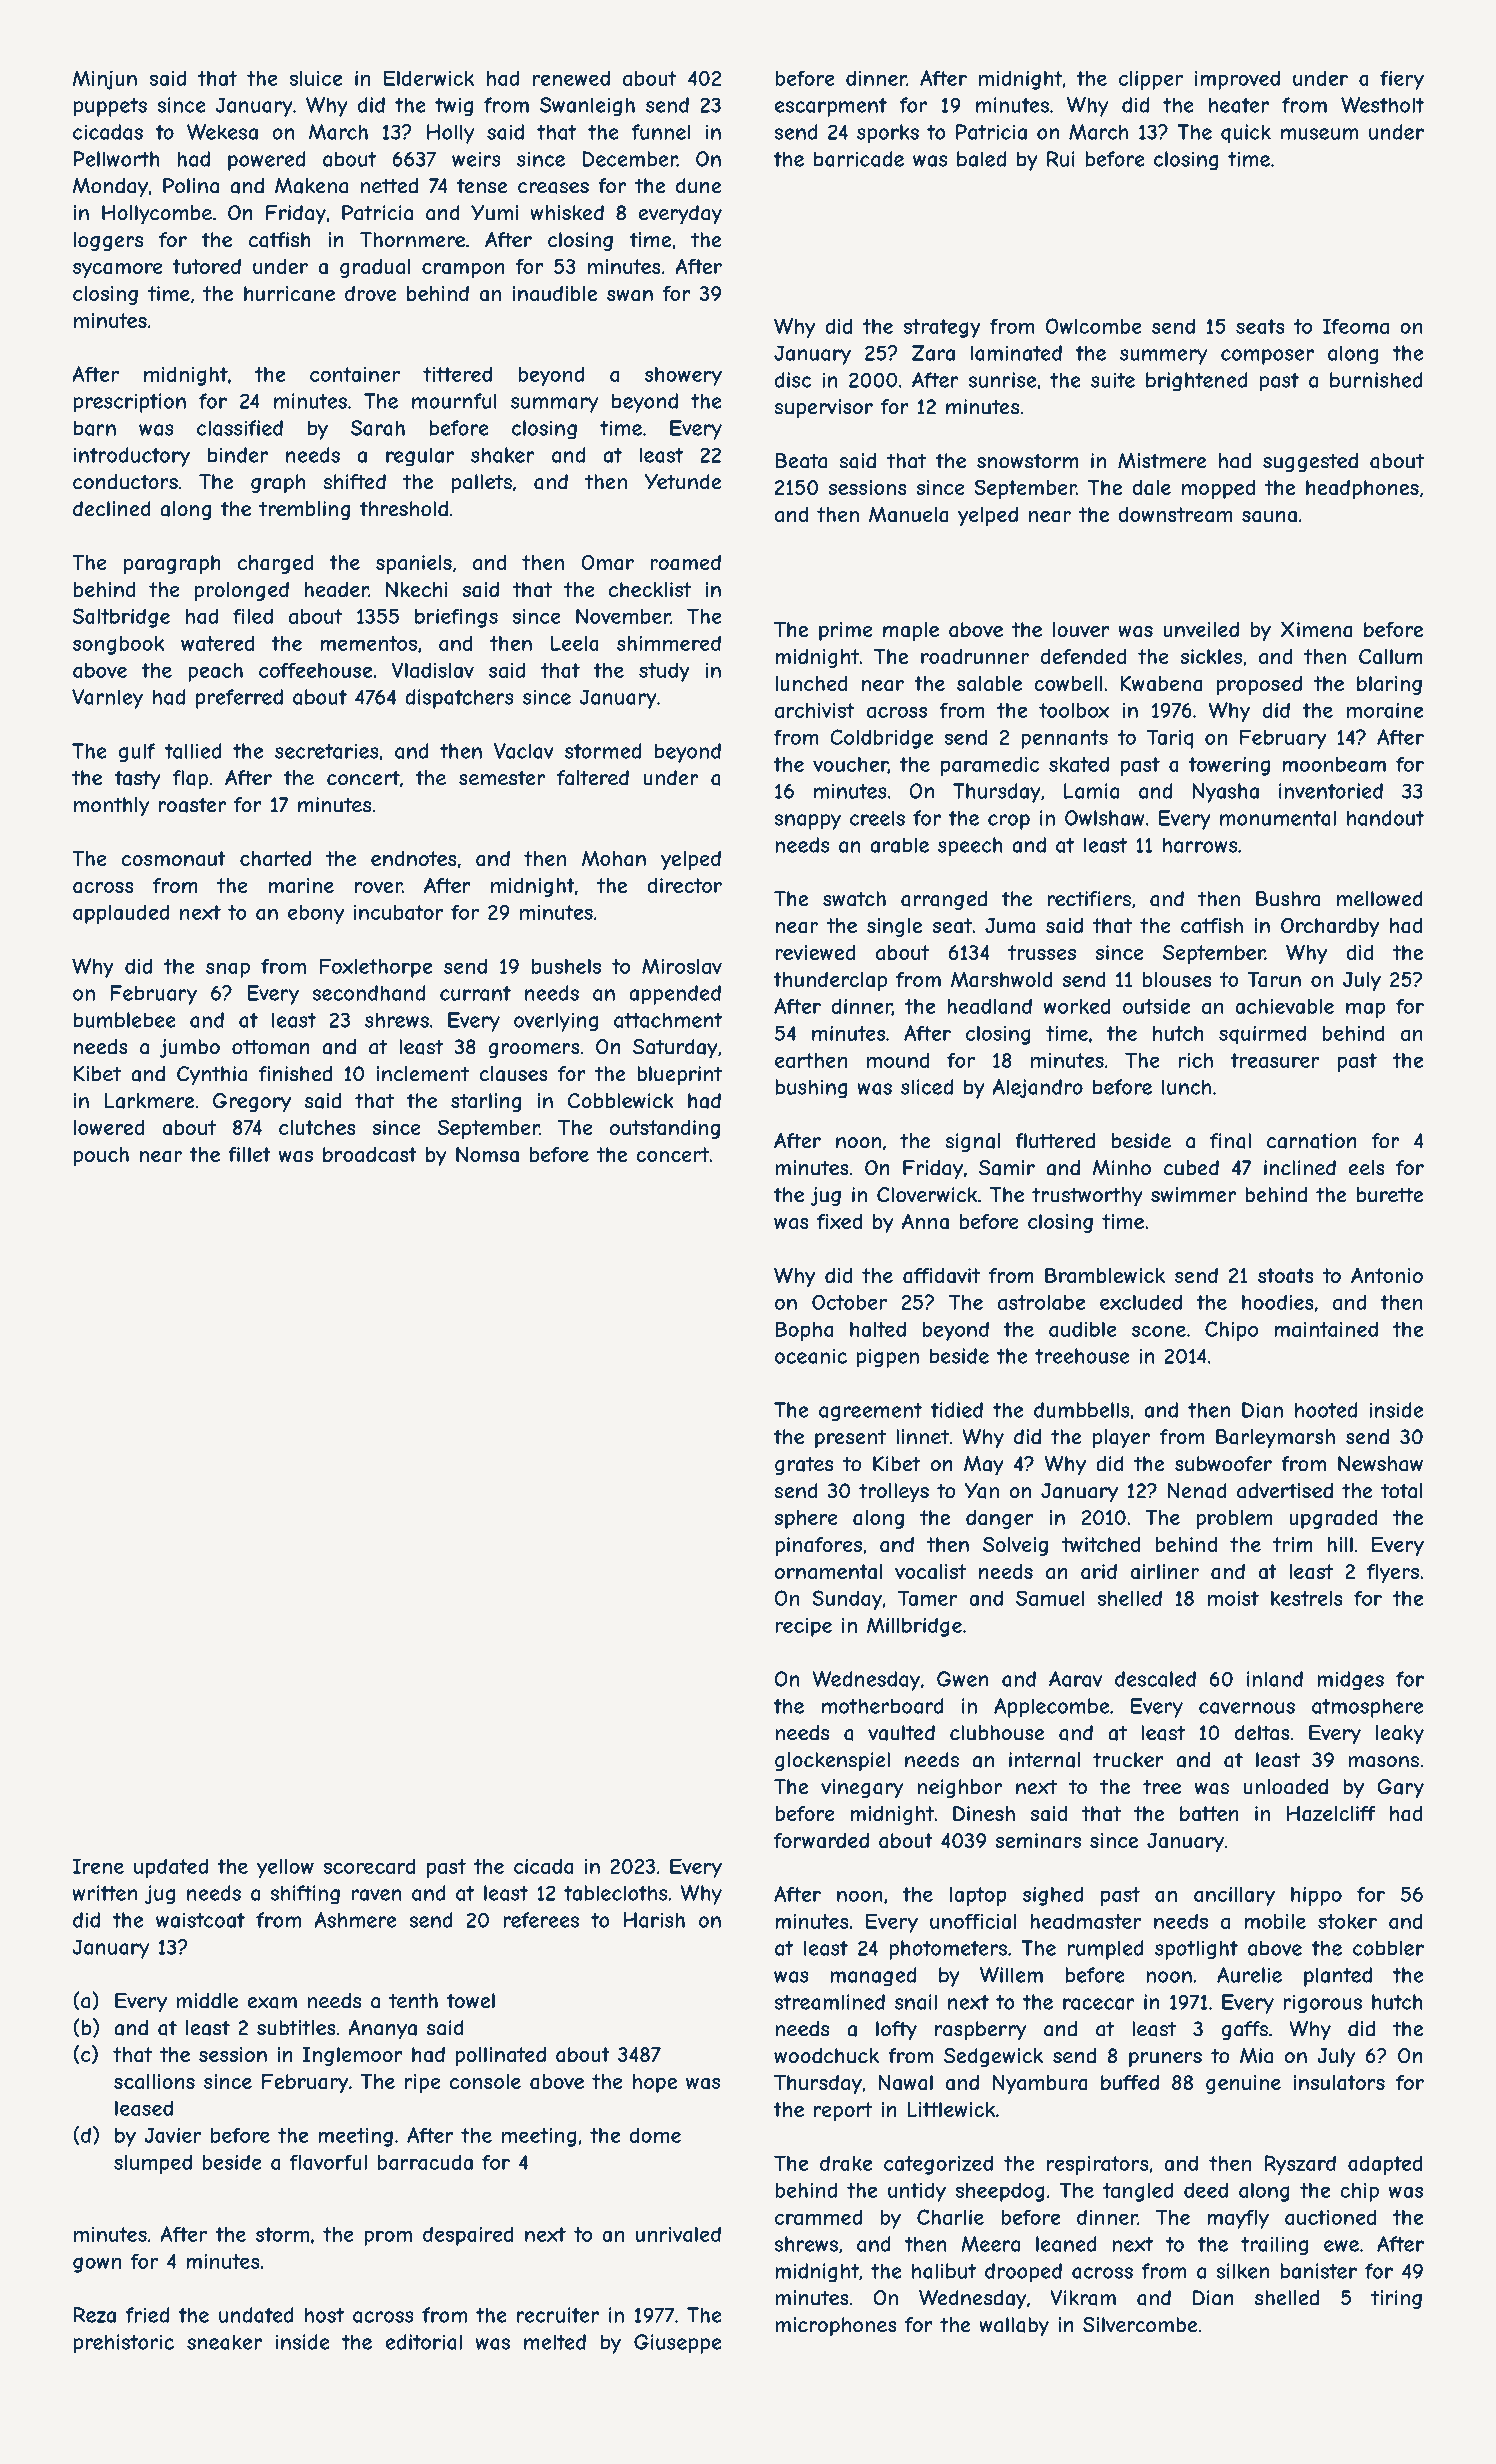 This screenshot has height=2464, width=1496. What do you see at coordinates (831, 107) in the screenshot?
I see `escarpment` at bounding box center [831, 107].
